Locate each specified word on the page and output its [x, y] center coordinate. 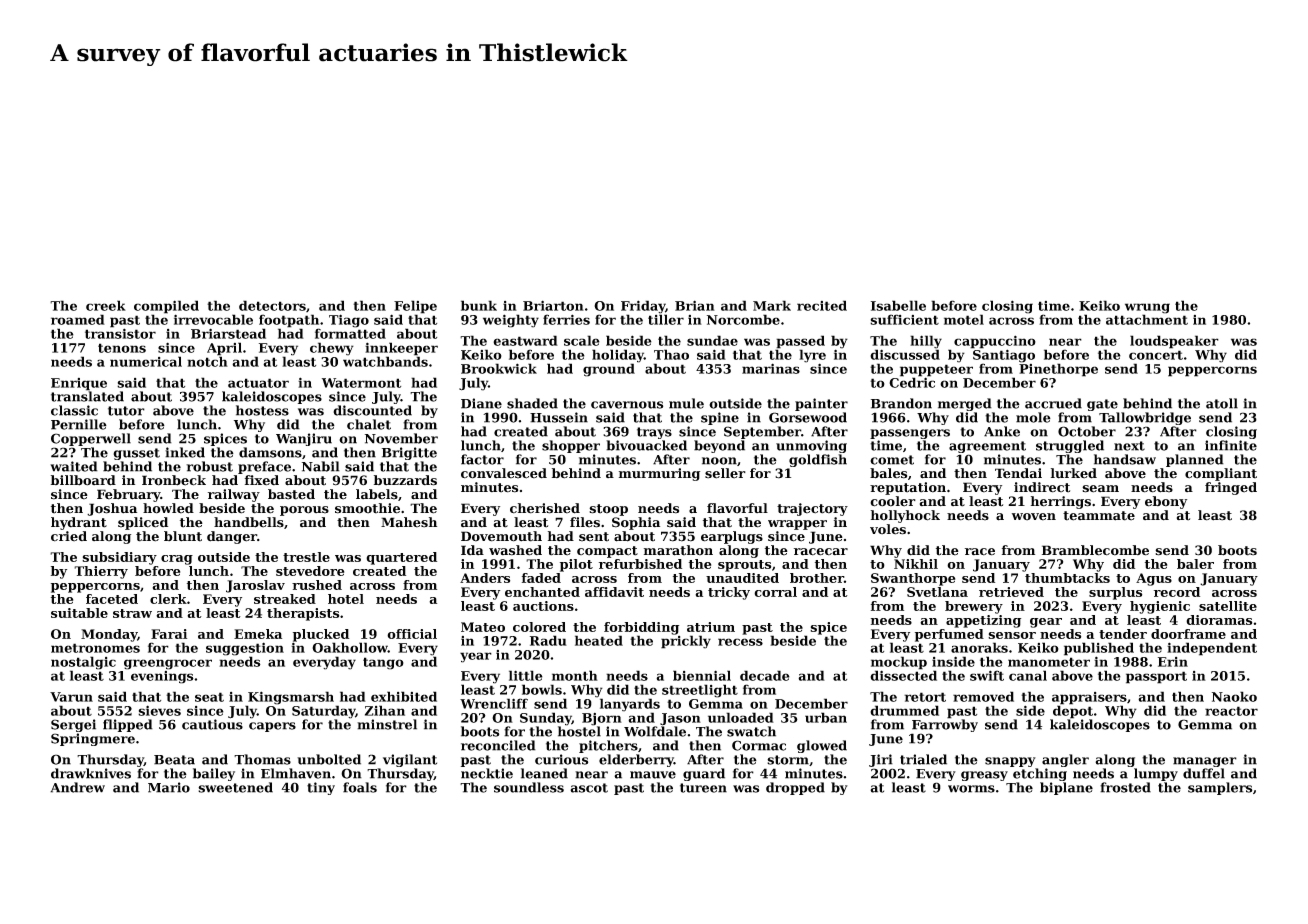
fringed [1231, 488]
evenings [162, 677]
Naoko [1234, 696]
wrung [1147, 308]
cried [69, 536]
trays [654, 433]
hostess [262, 410]
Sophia [636, 523]
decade [765, 675]
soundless [529, 787]
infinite [1231, 445]
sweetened [235, 787]
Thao [671, 354]
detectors [272, 305]
